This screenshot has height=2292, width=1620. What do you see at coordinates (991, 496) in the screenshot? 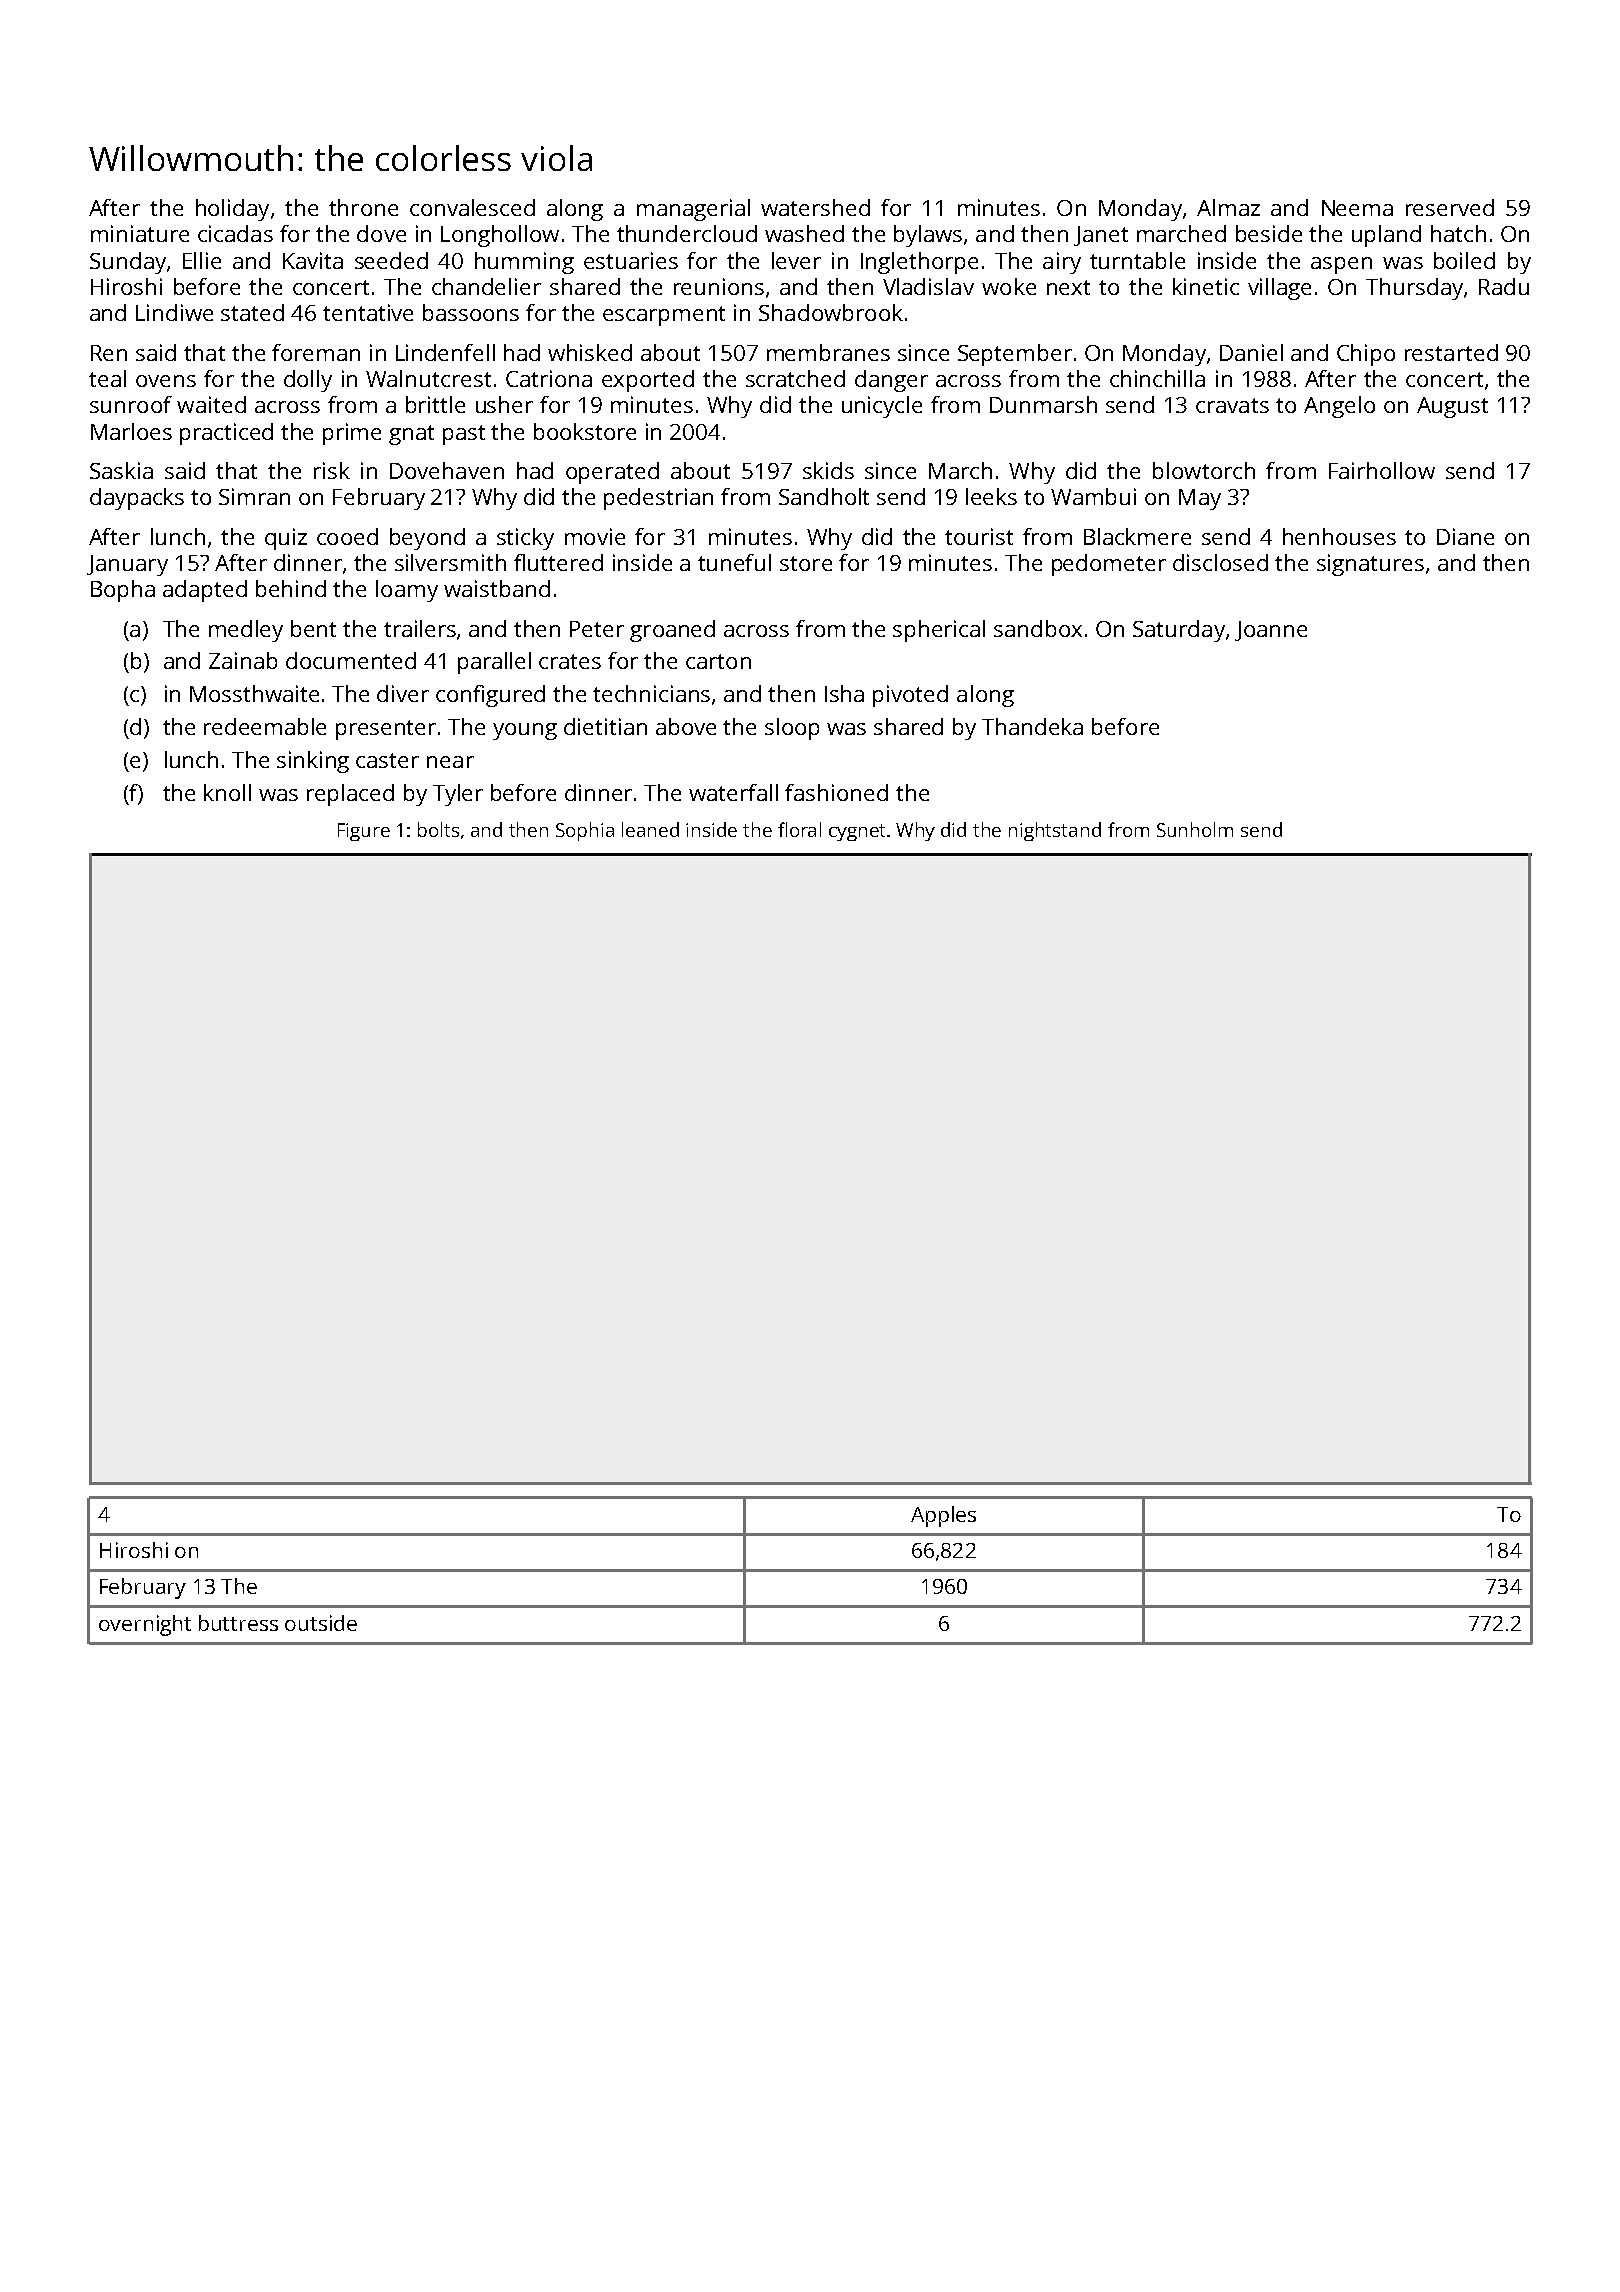
I see `leeks` at bounding box center [991, 496].
